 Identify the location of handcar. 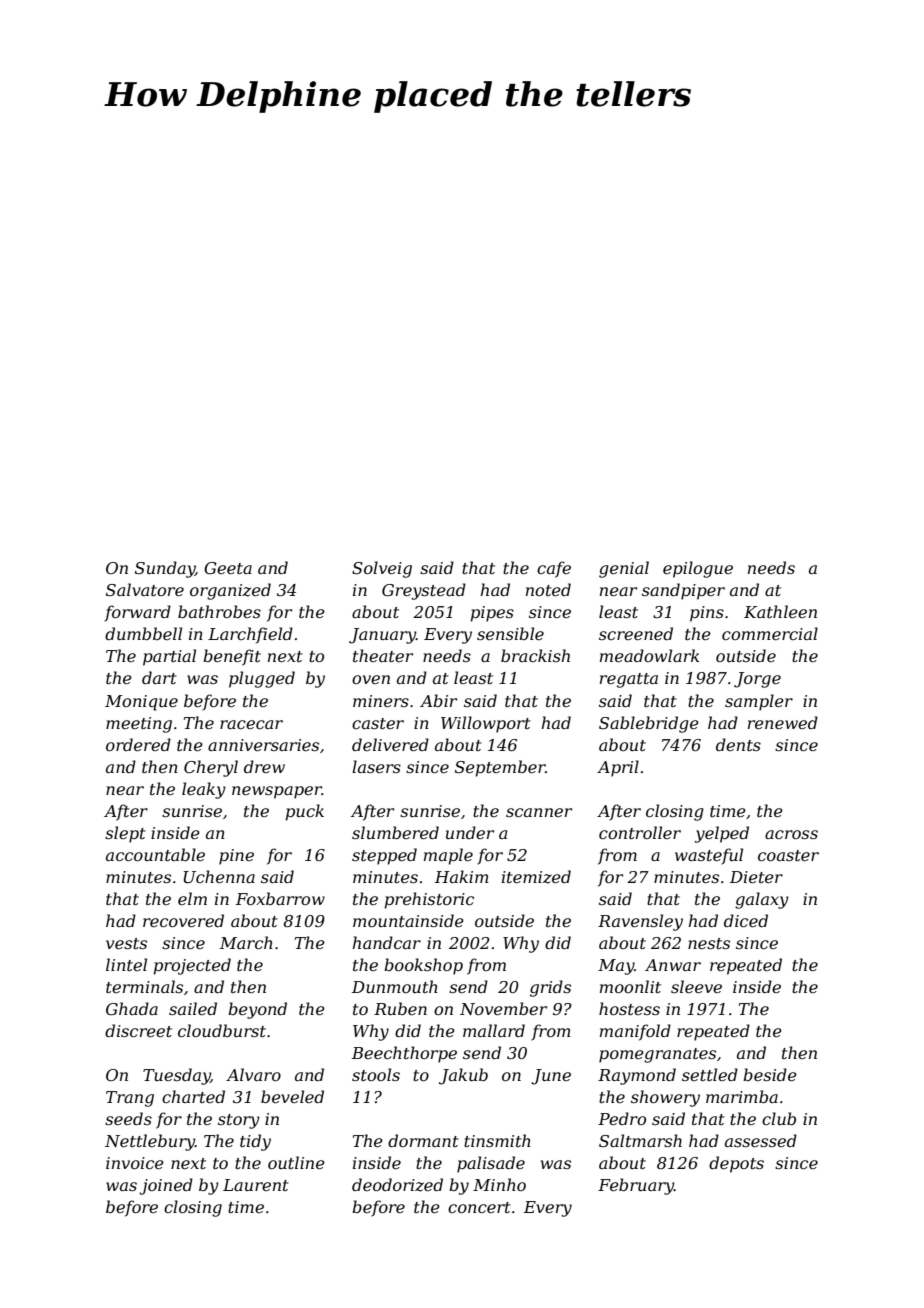
(387, 942).
